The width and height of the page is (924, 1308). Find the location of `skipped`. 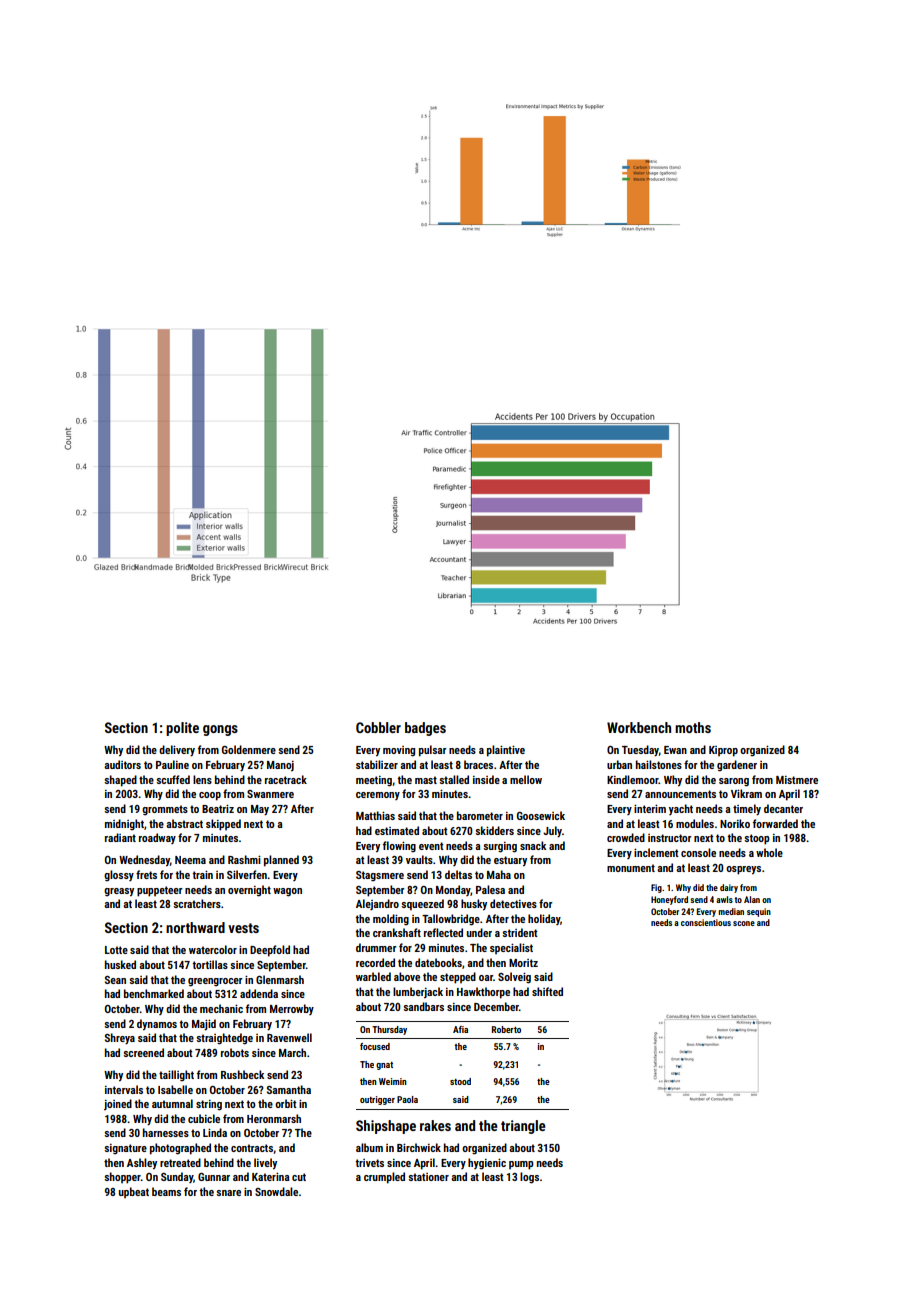

skipped is located at coordinates (223, 825).
